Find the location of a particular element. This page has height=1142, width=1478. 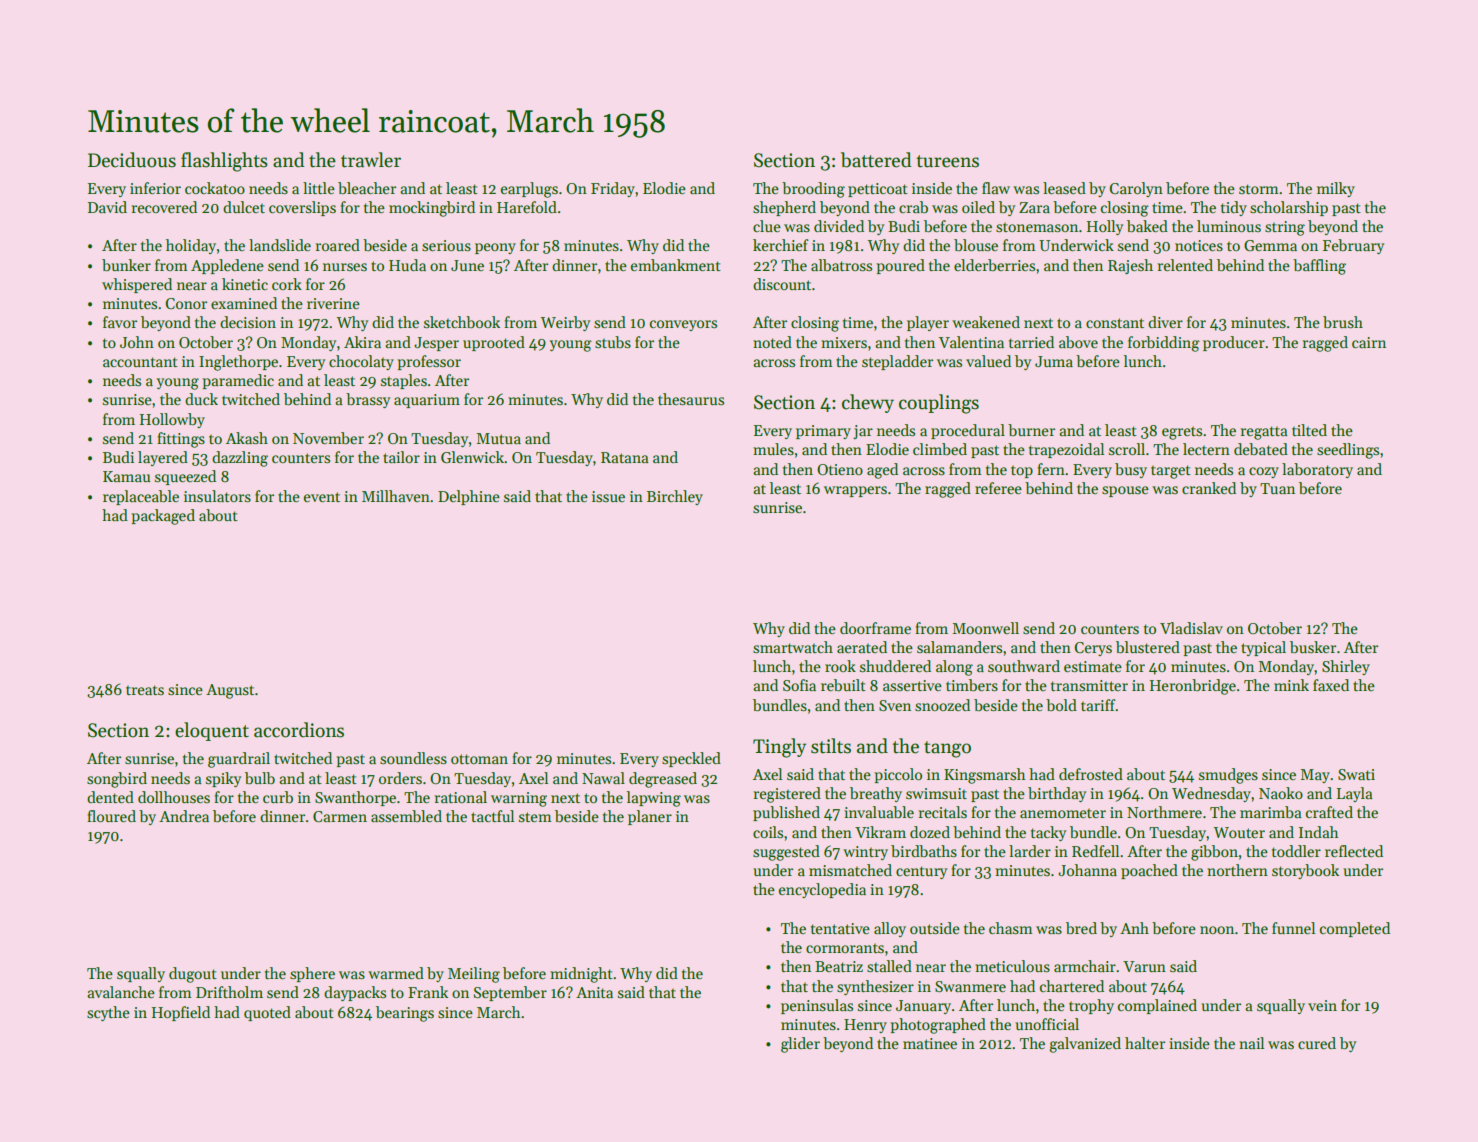

replaceable is located at coordinates (141, 497).
